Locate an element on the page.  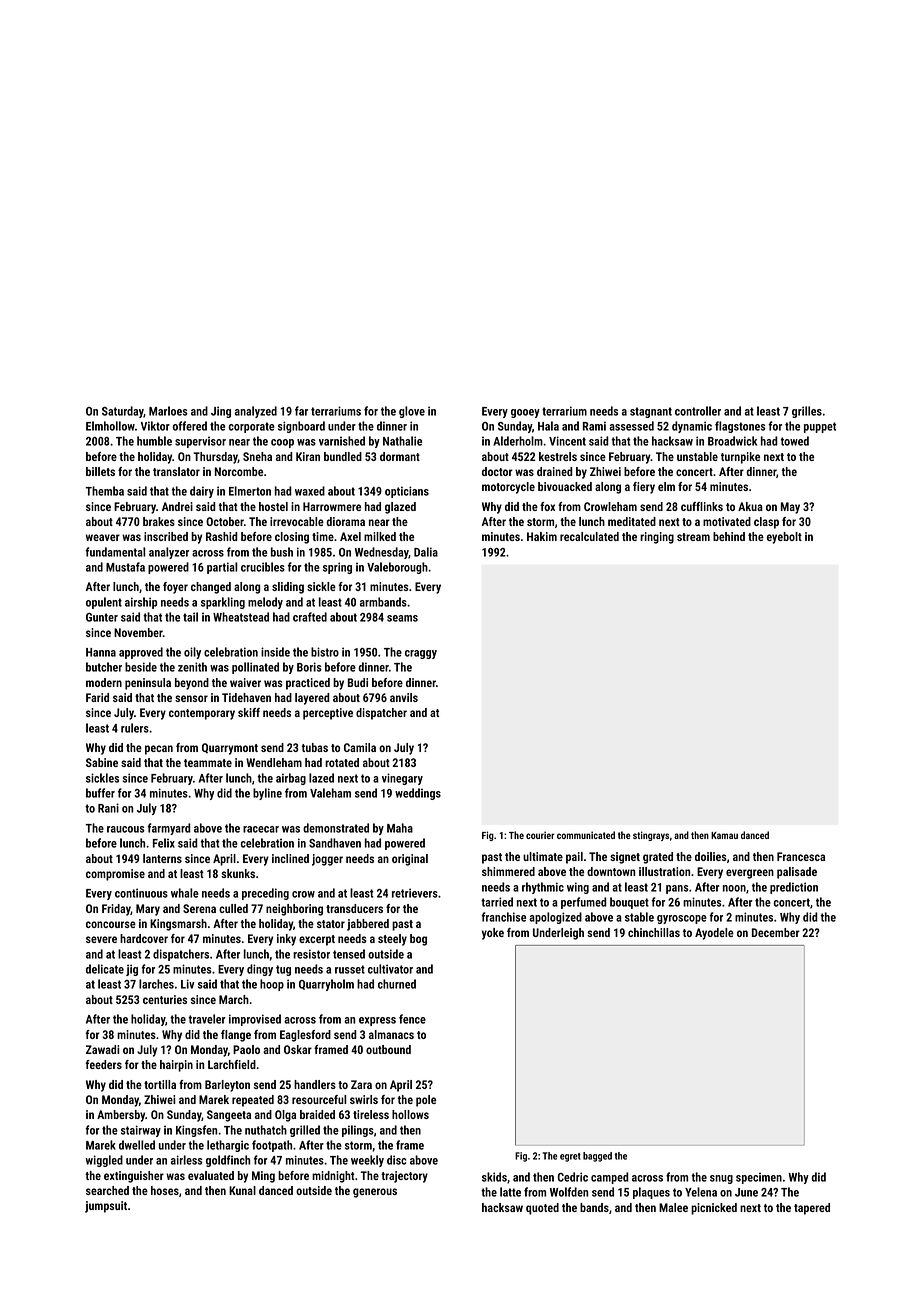
farmyard is located at coordinates (169, 829).
